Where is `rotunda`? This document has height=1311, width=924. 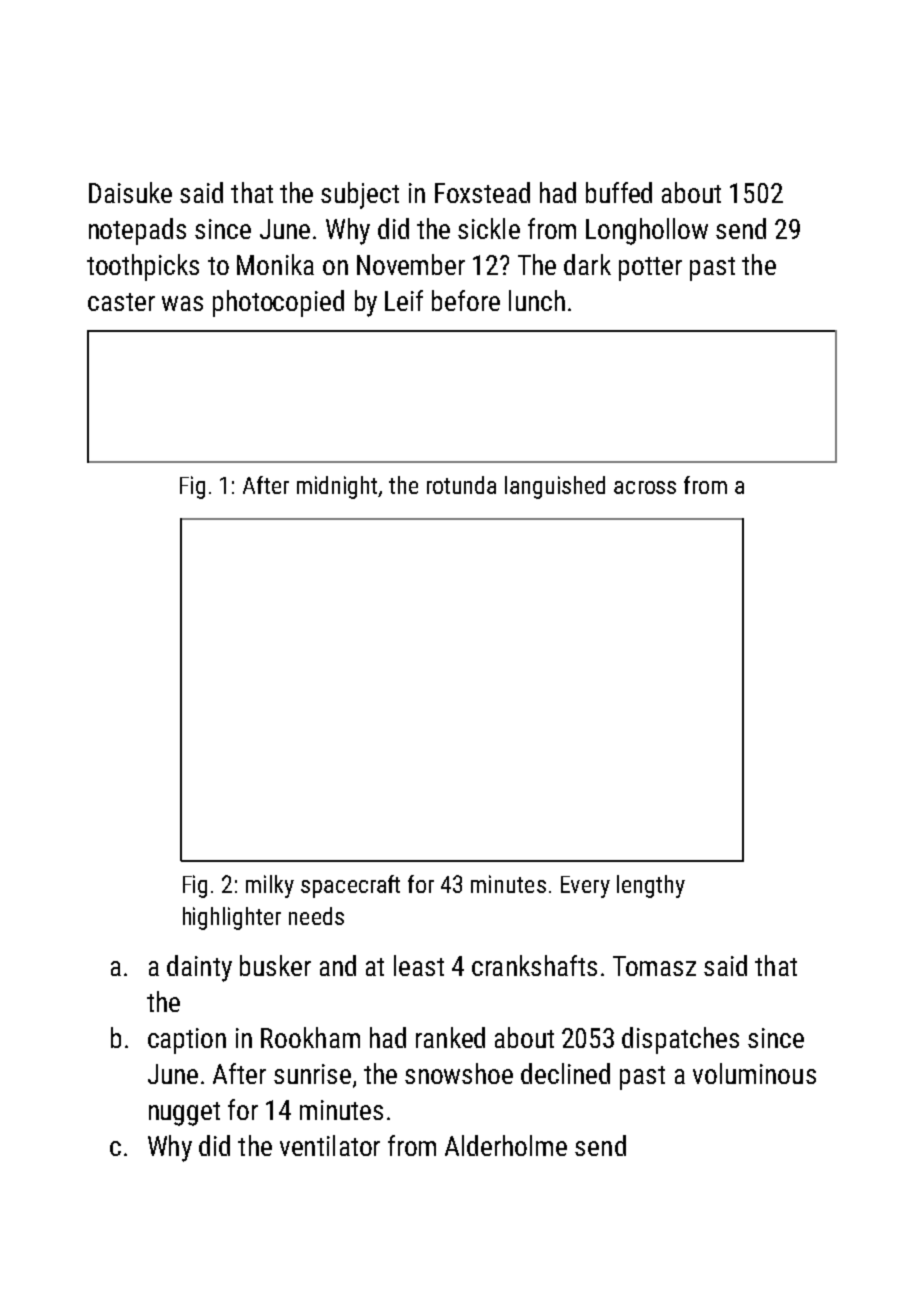
rotunda is located at coordinates (461, 485).
